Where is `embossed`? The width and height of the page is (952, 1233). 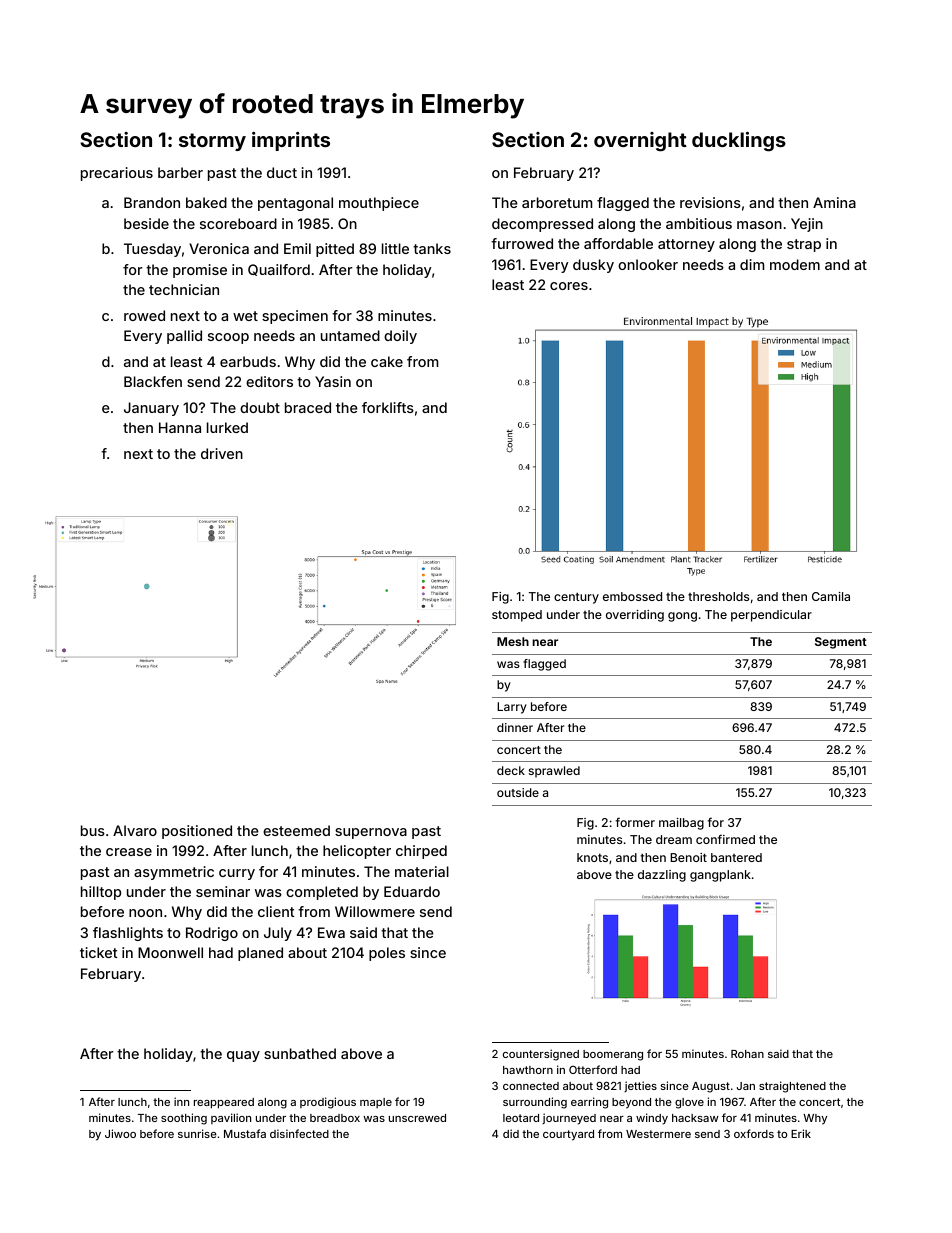
embossed is located at coordinates (632, 596).
